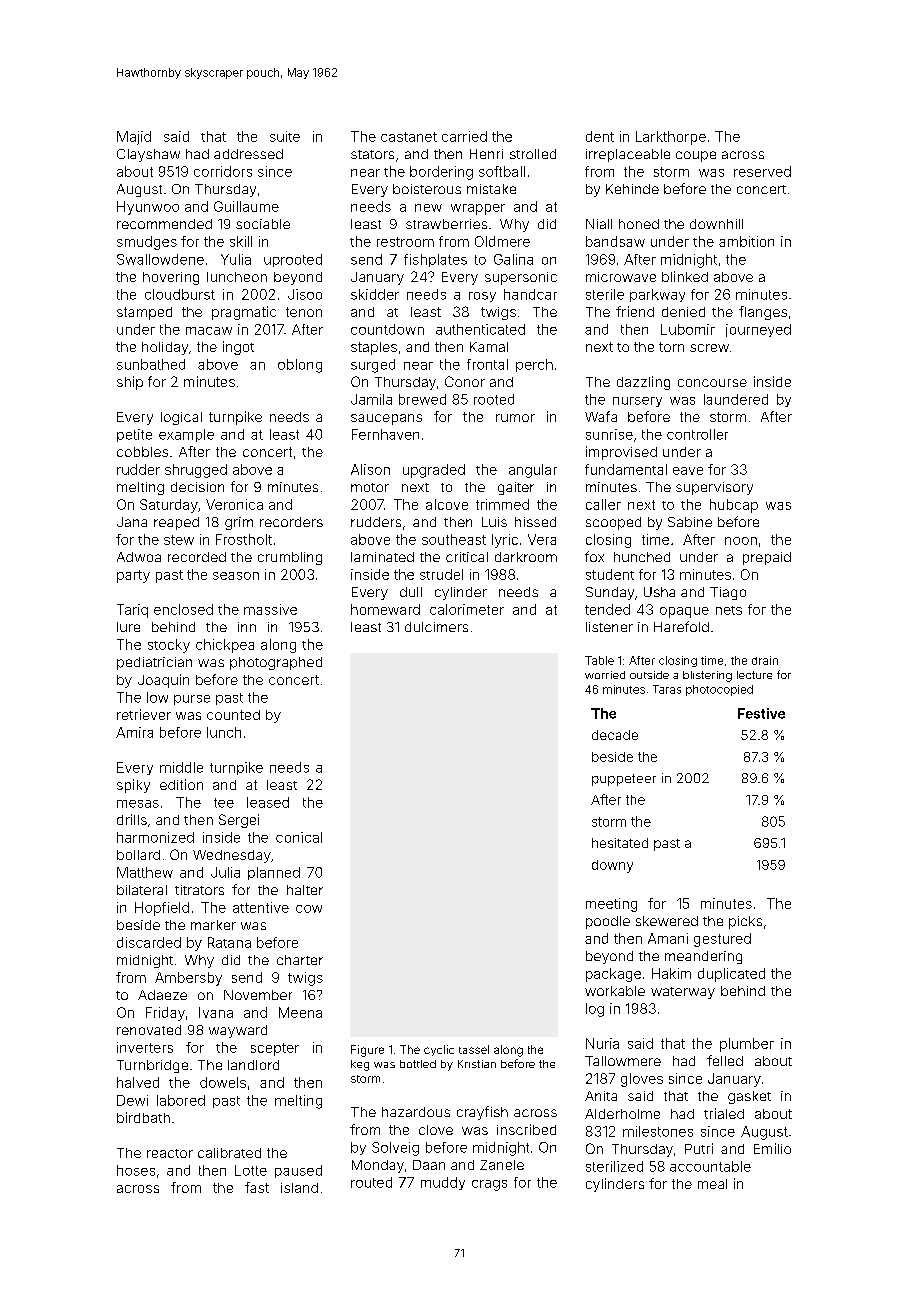 The width and height of the image is (908, 1316). What do you see at coordinates (763, 313) in the image?
I see `flanges` at bounding box center [763, 313].
